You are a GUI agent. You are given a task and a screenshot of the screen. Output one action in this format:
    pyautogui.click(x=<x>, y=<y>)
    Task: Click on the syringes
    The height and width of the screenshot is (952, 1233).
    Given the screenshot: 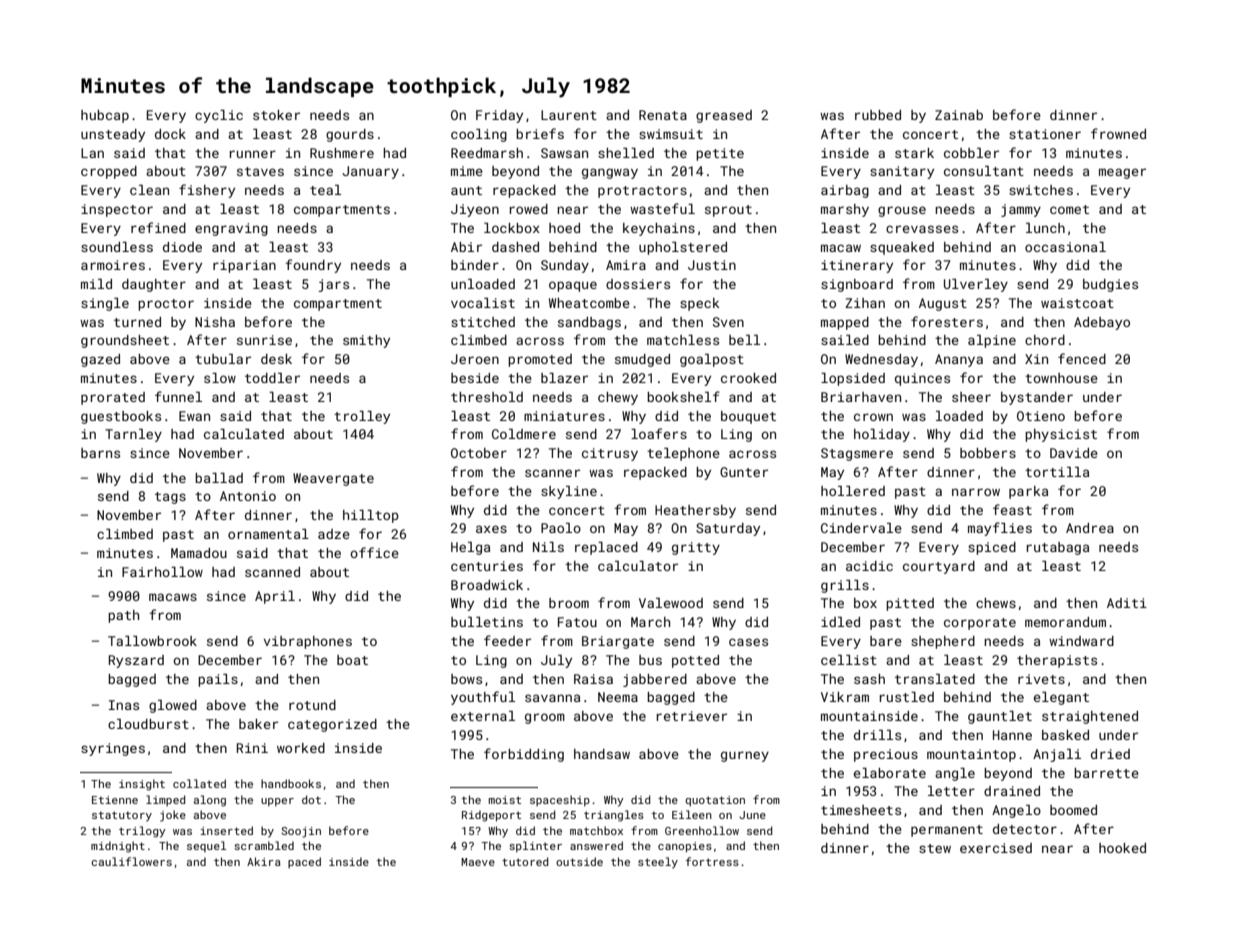 What is the action you would take?
    pyautogui.click(x=113, y=749)
